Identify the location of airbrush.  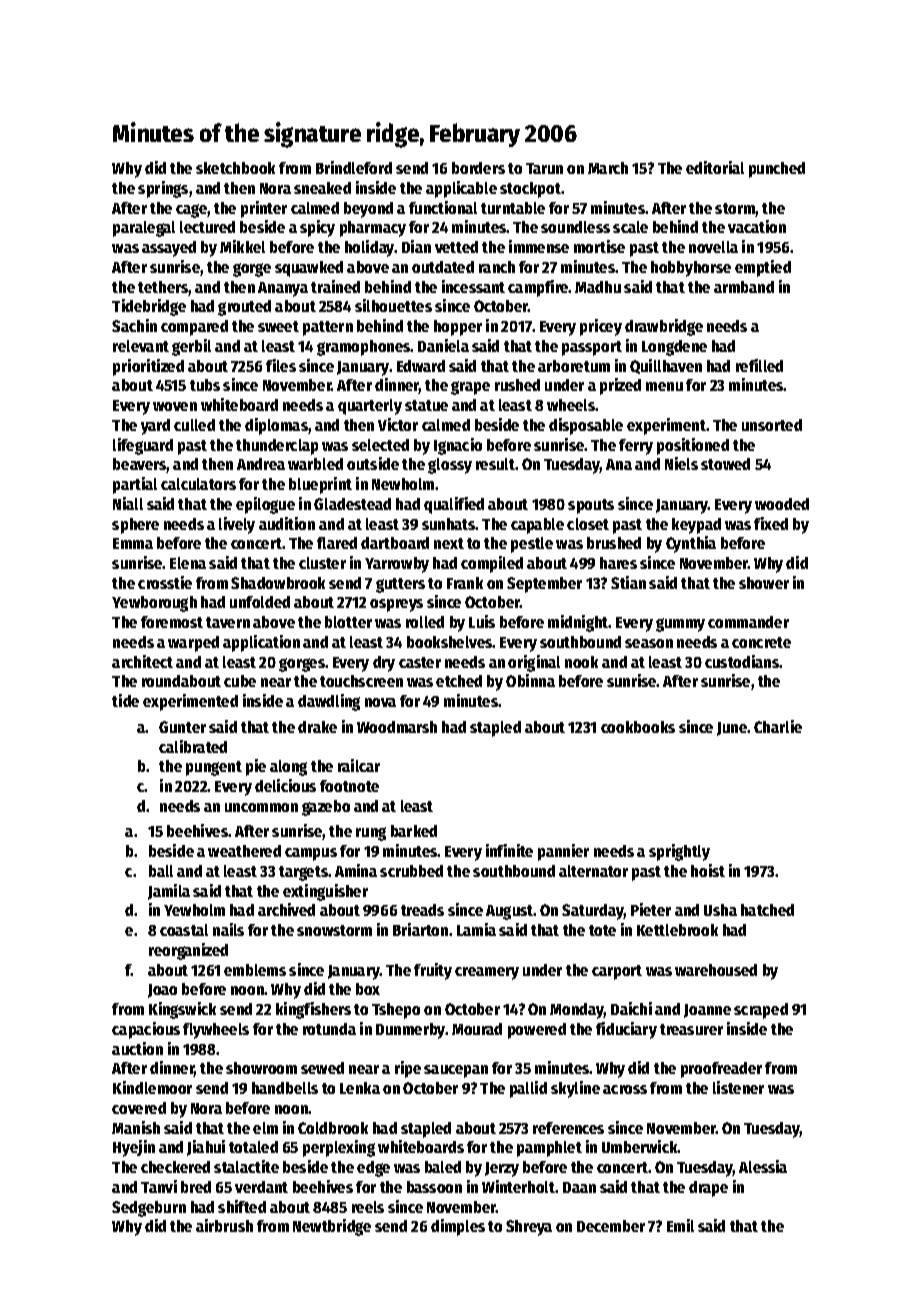
(224, 1225).
